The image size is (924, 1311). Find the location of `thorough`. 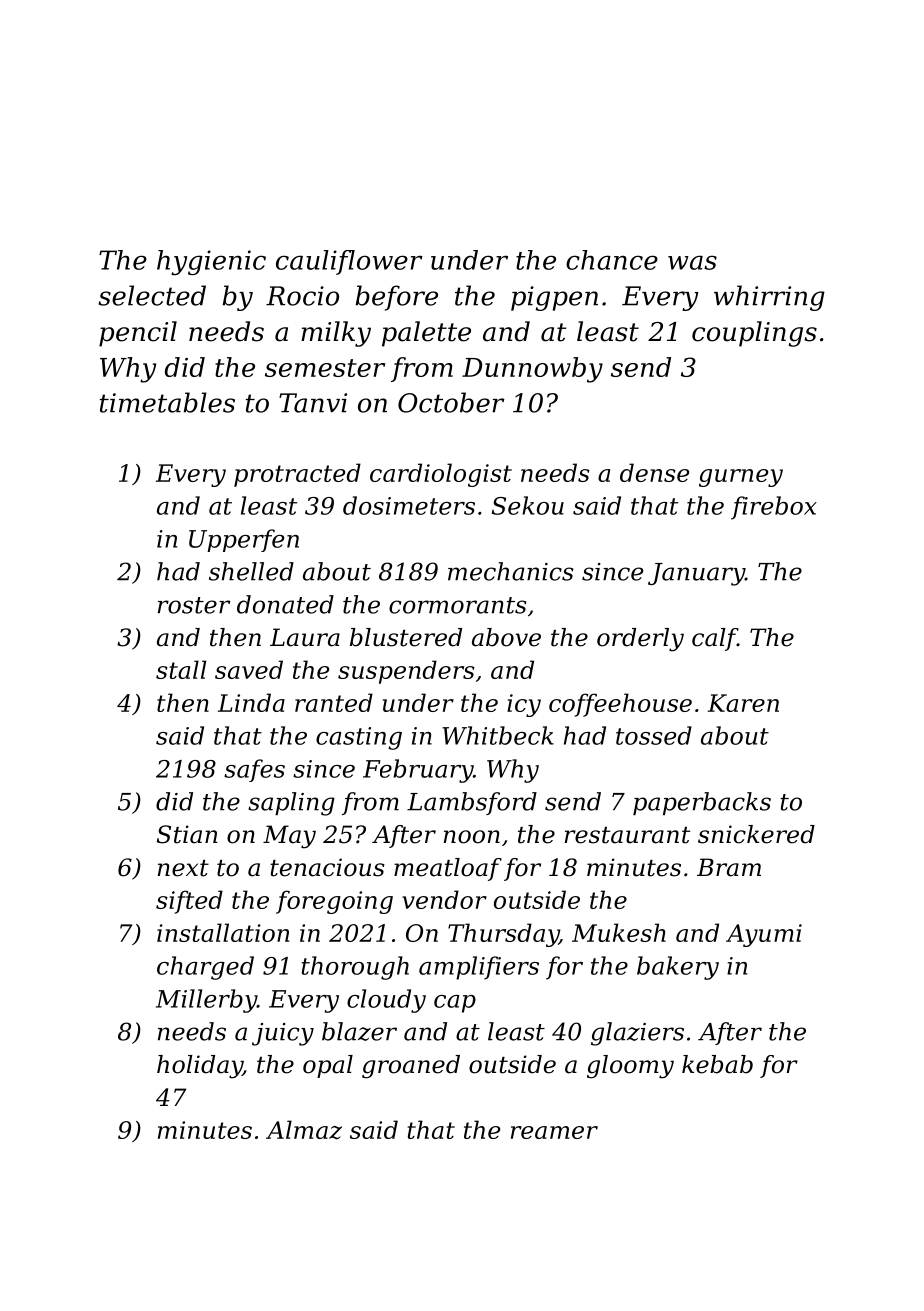

thorough is located at coordinates (355, 968).
